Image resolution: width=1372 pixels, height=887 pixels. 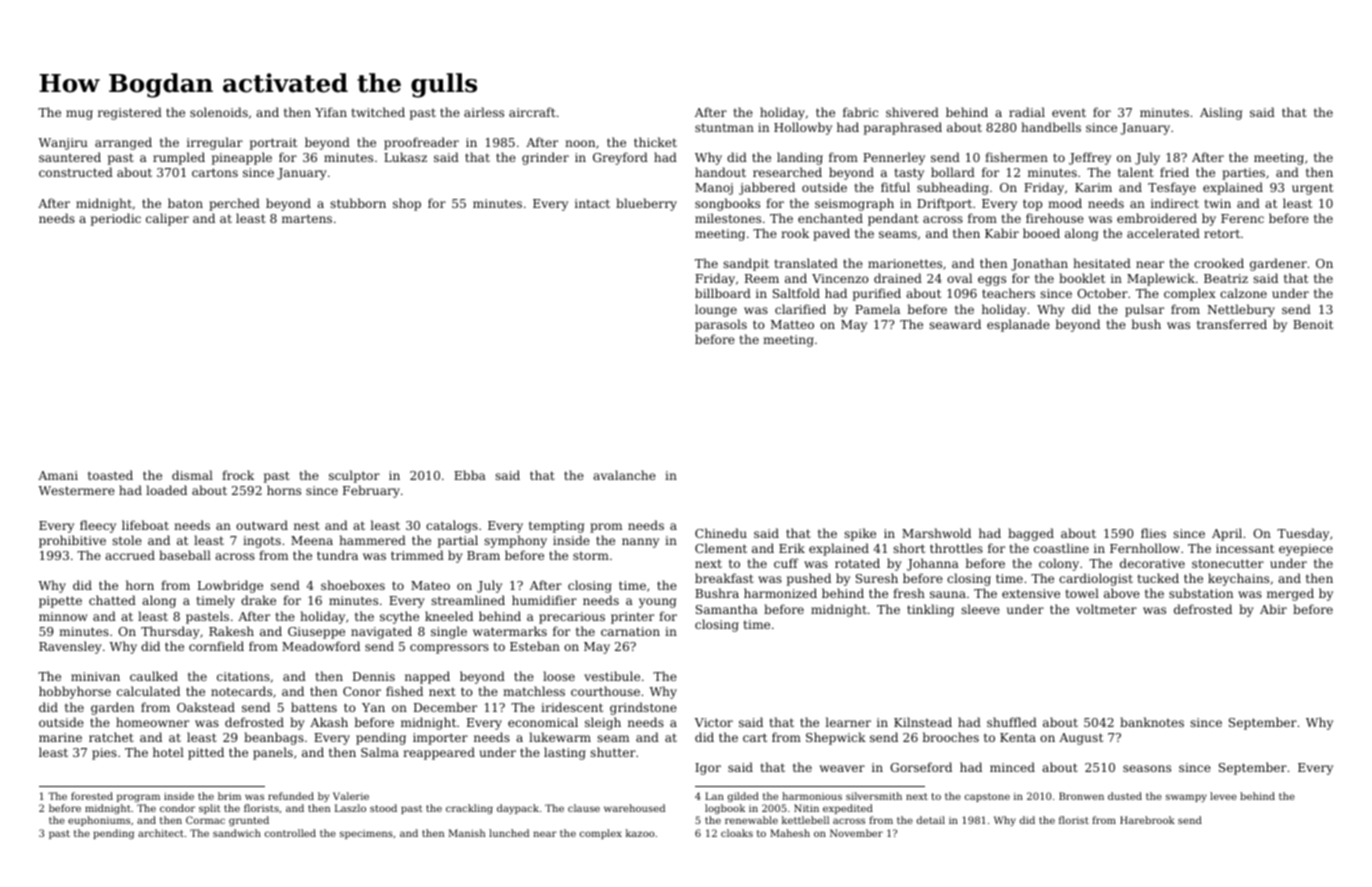 I want to click on radial, so click(x=1027, y=112).
